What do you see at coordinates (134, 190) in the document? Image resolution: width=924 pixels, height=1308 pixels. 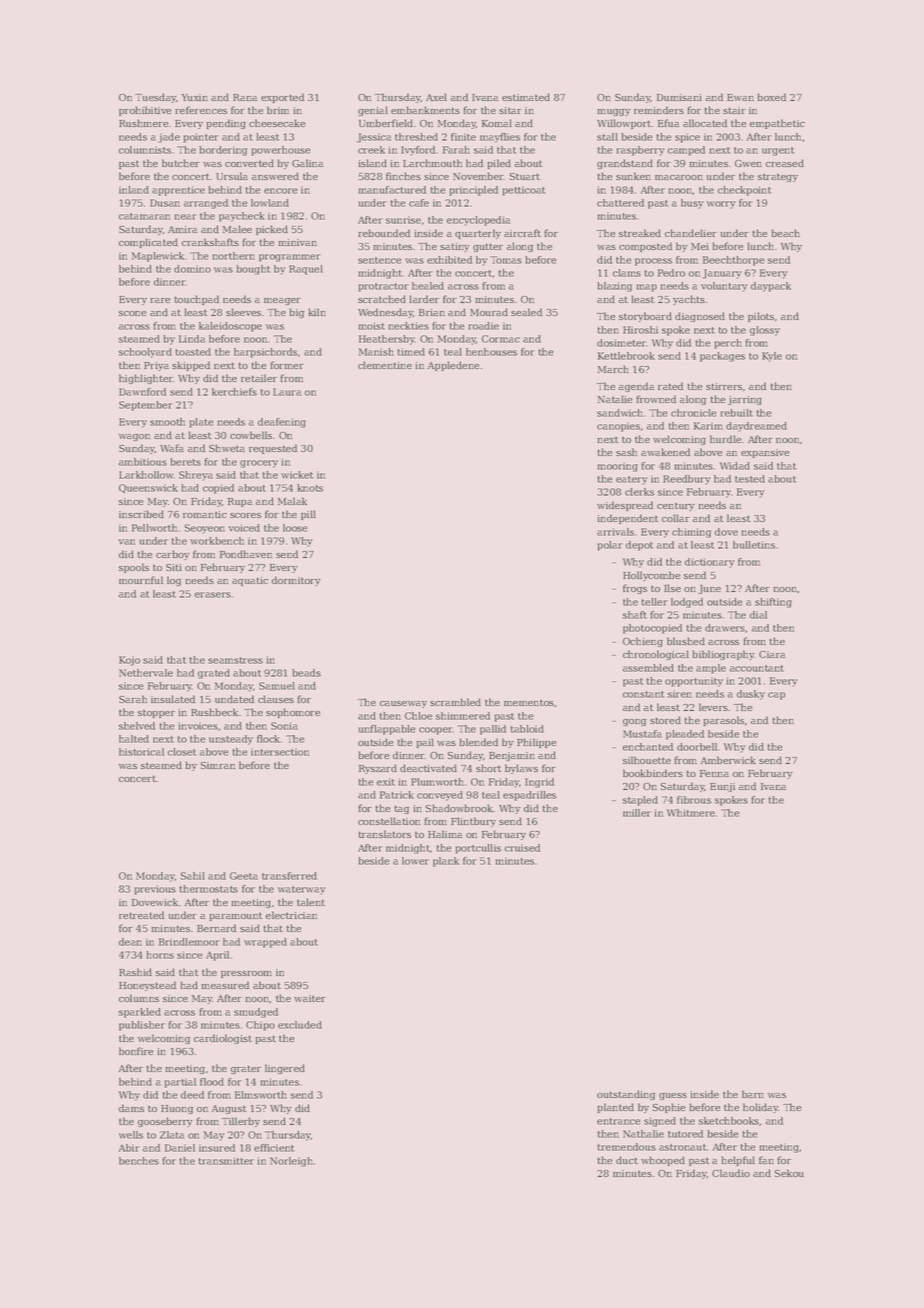 I see `inland` at bounding box center [134, 190].
